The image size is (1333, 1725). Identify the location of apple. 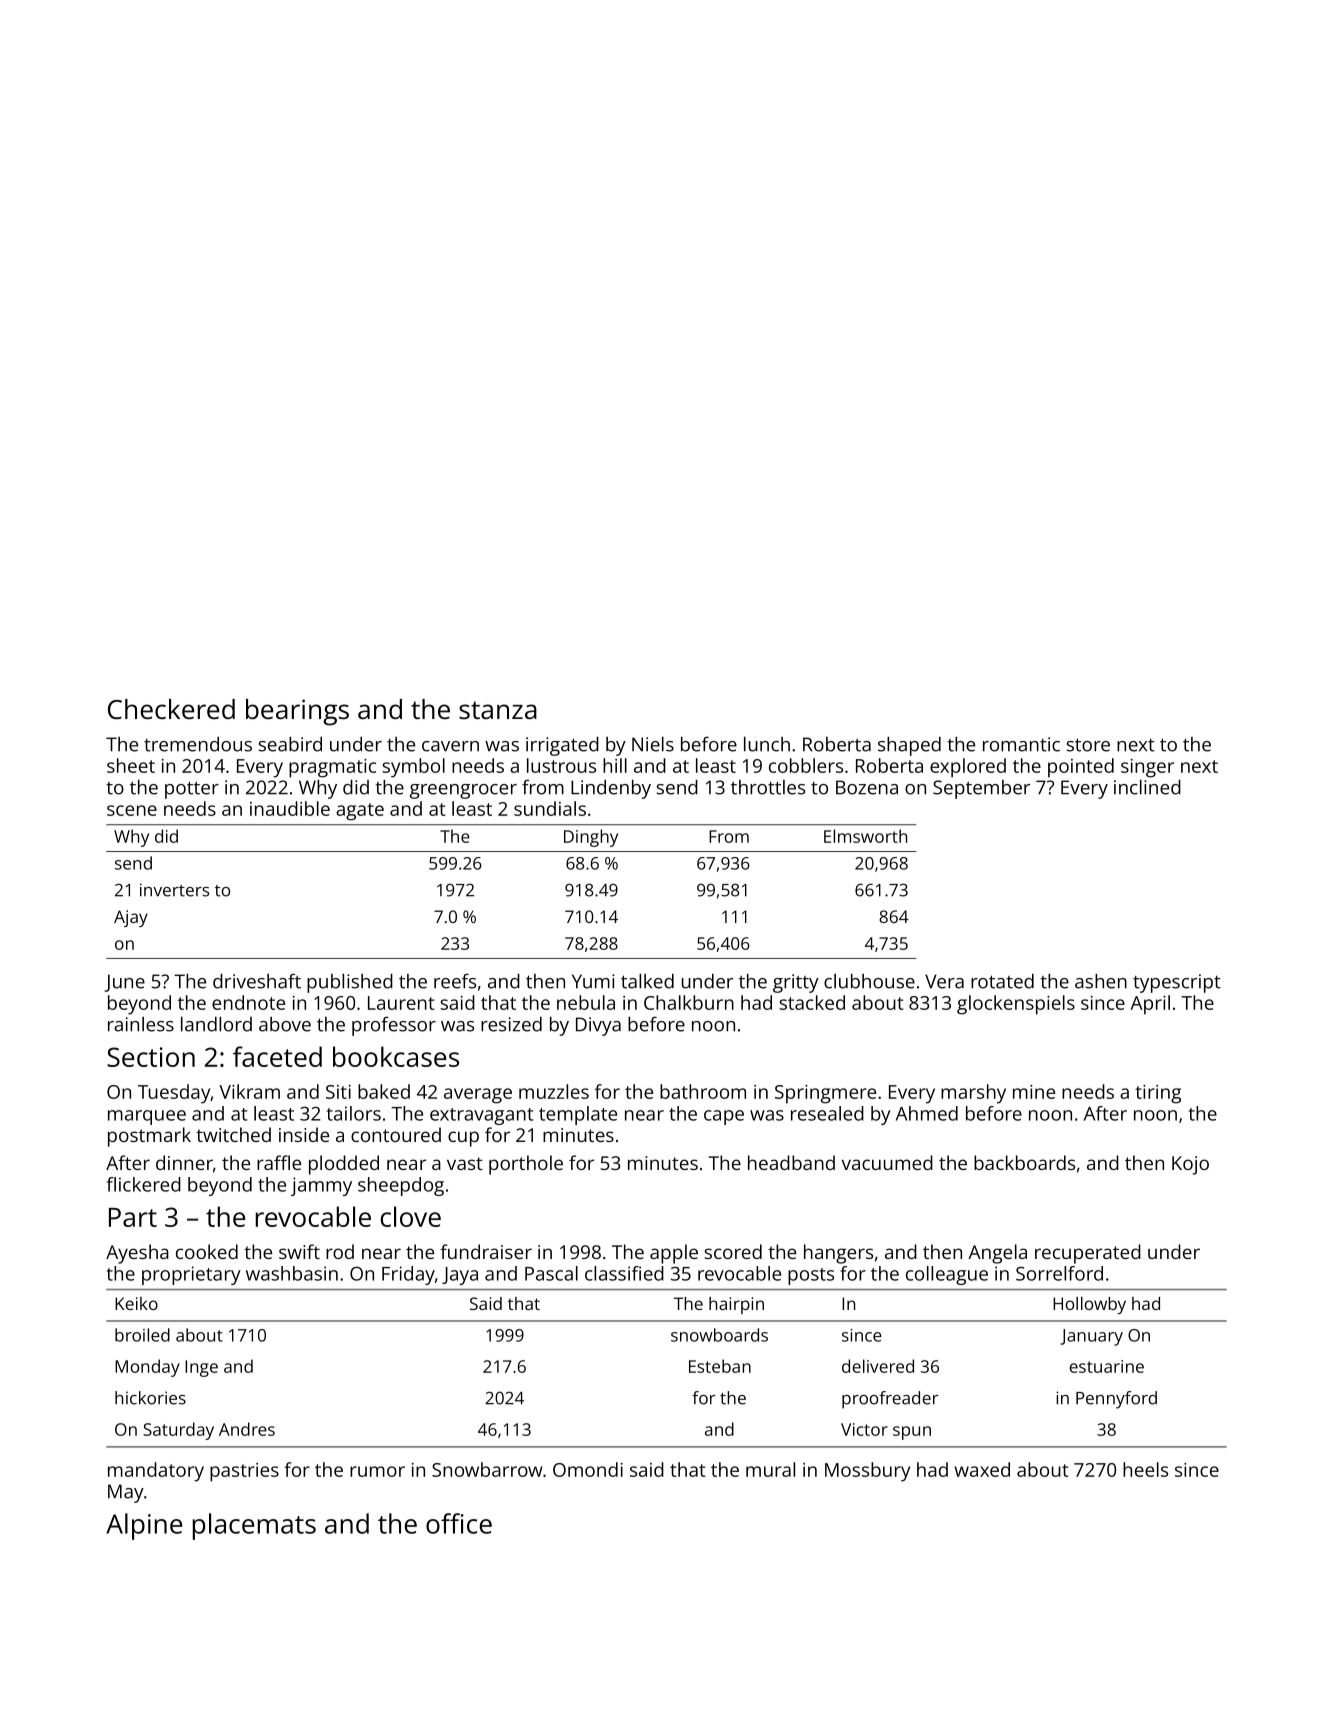
(674, 1254).
